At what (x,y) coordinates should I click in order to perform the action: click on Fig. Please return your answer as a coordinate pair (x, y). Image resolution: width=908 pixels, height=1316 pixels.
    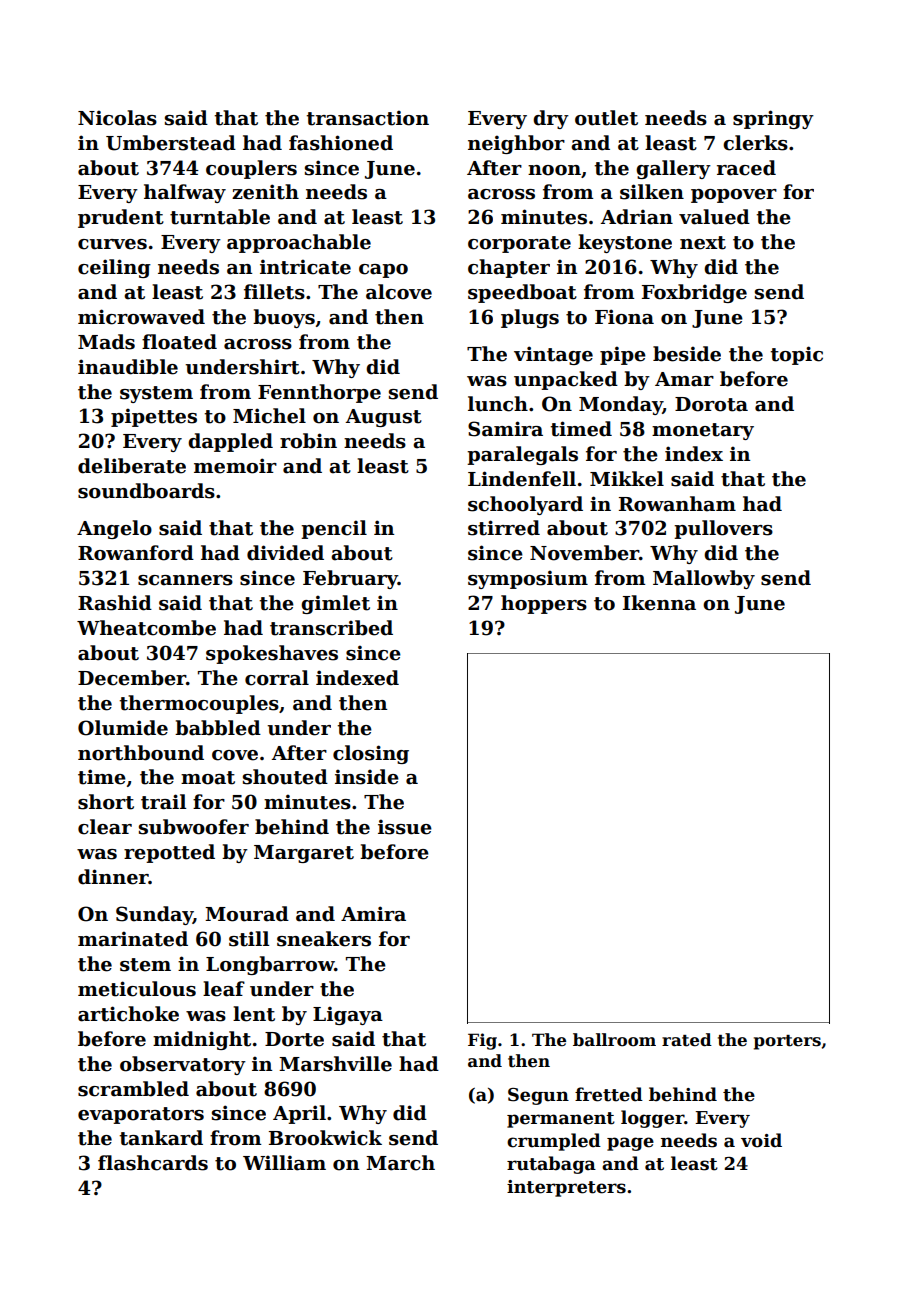
    Looking at the image, I should click on (482, 1041).
